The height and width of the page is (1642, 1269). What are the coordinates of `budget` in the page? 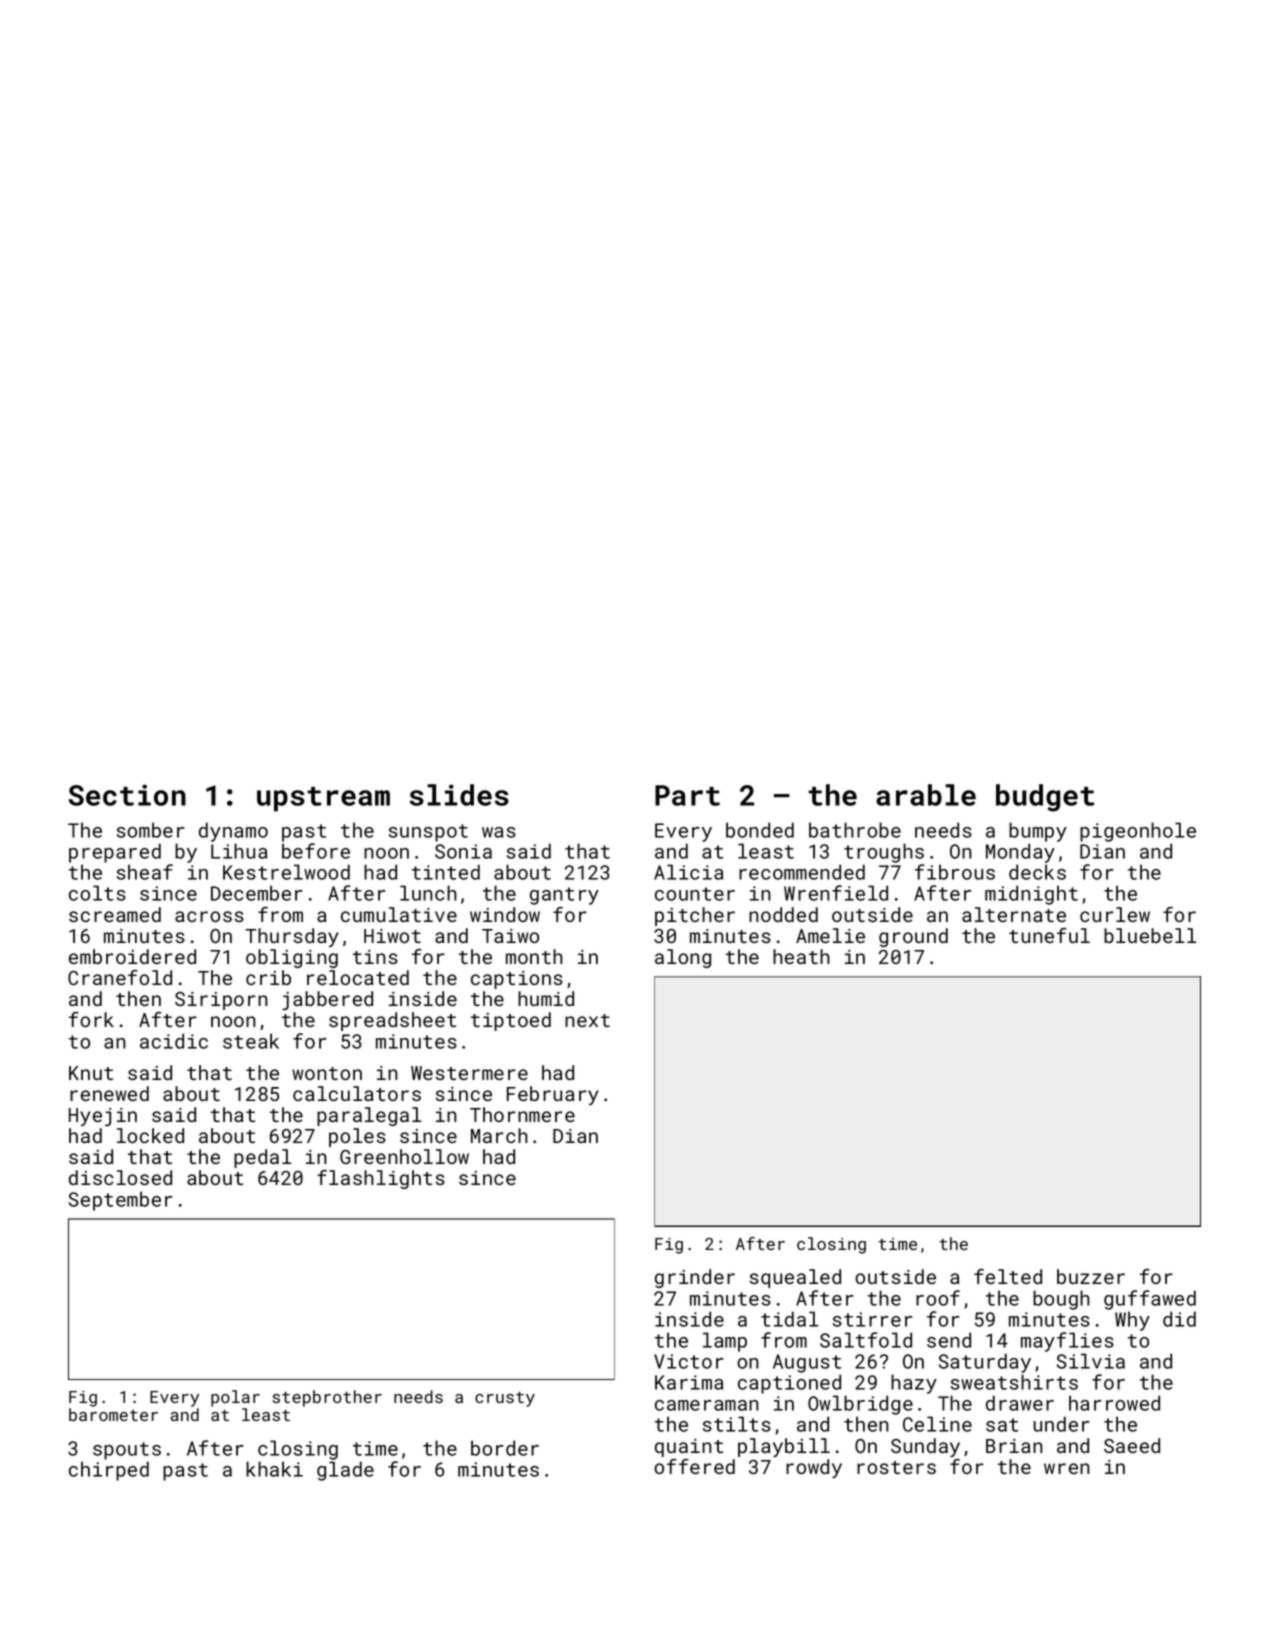 It's located at (1045, 798).
